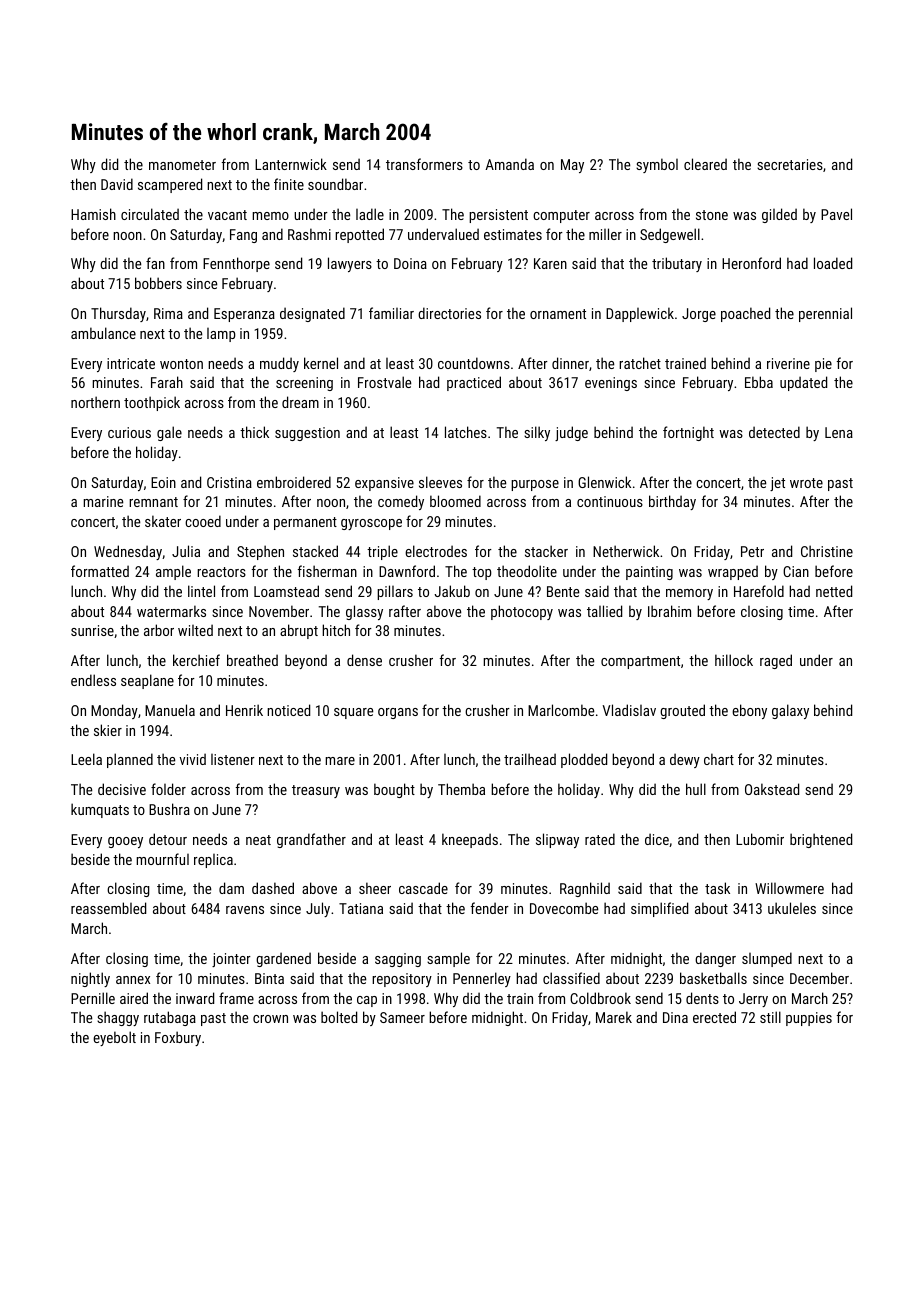 This screenshot has width=924, height=1308. What do you see at coordinates (150, 214) in the screenshot?
I see `circulated` at bounding box center [150, 214].
